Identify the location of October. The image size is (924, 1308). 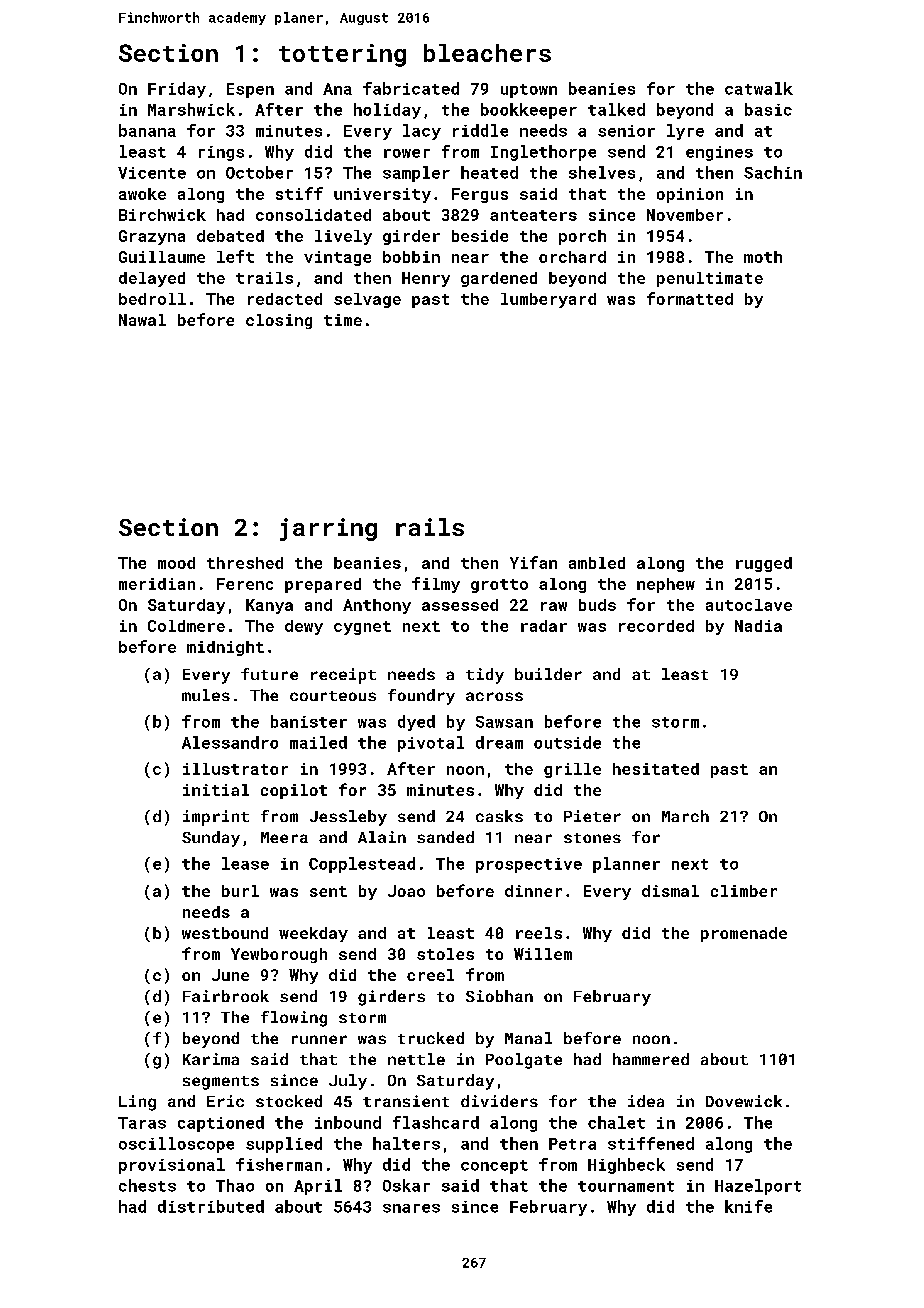
(259, 172).
